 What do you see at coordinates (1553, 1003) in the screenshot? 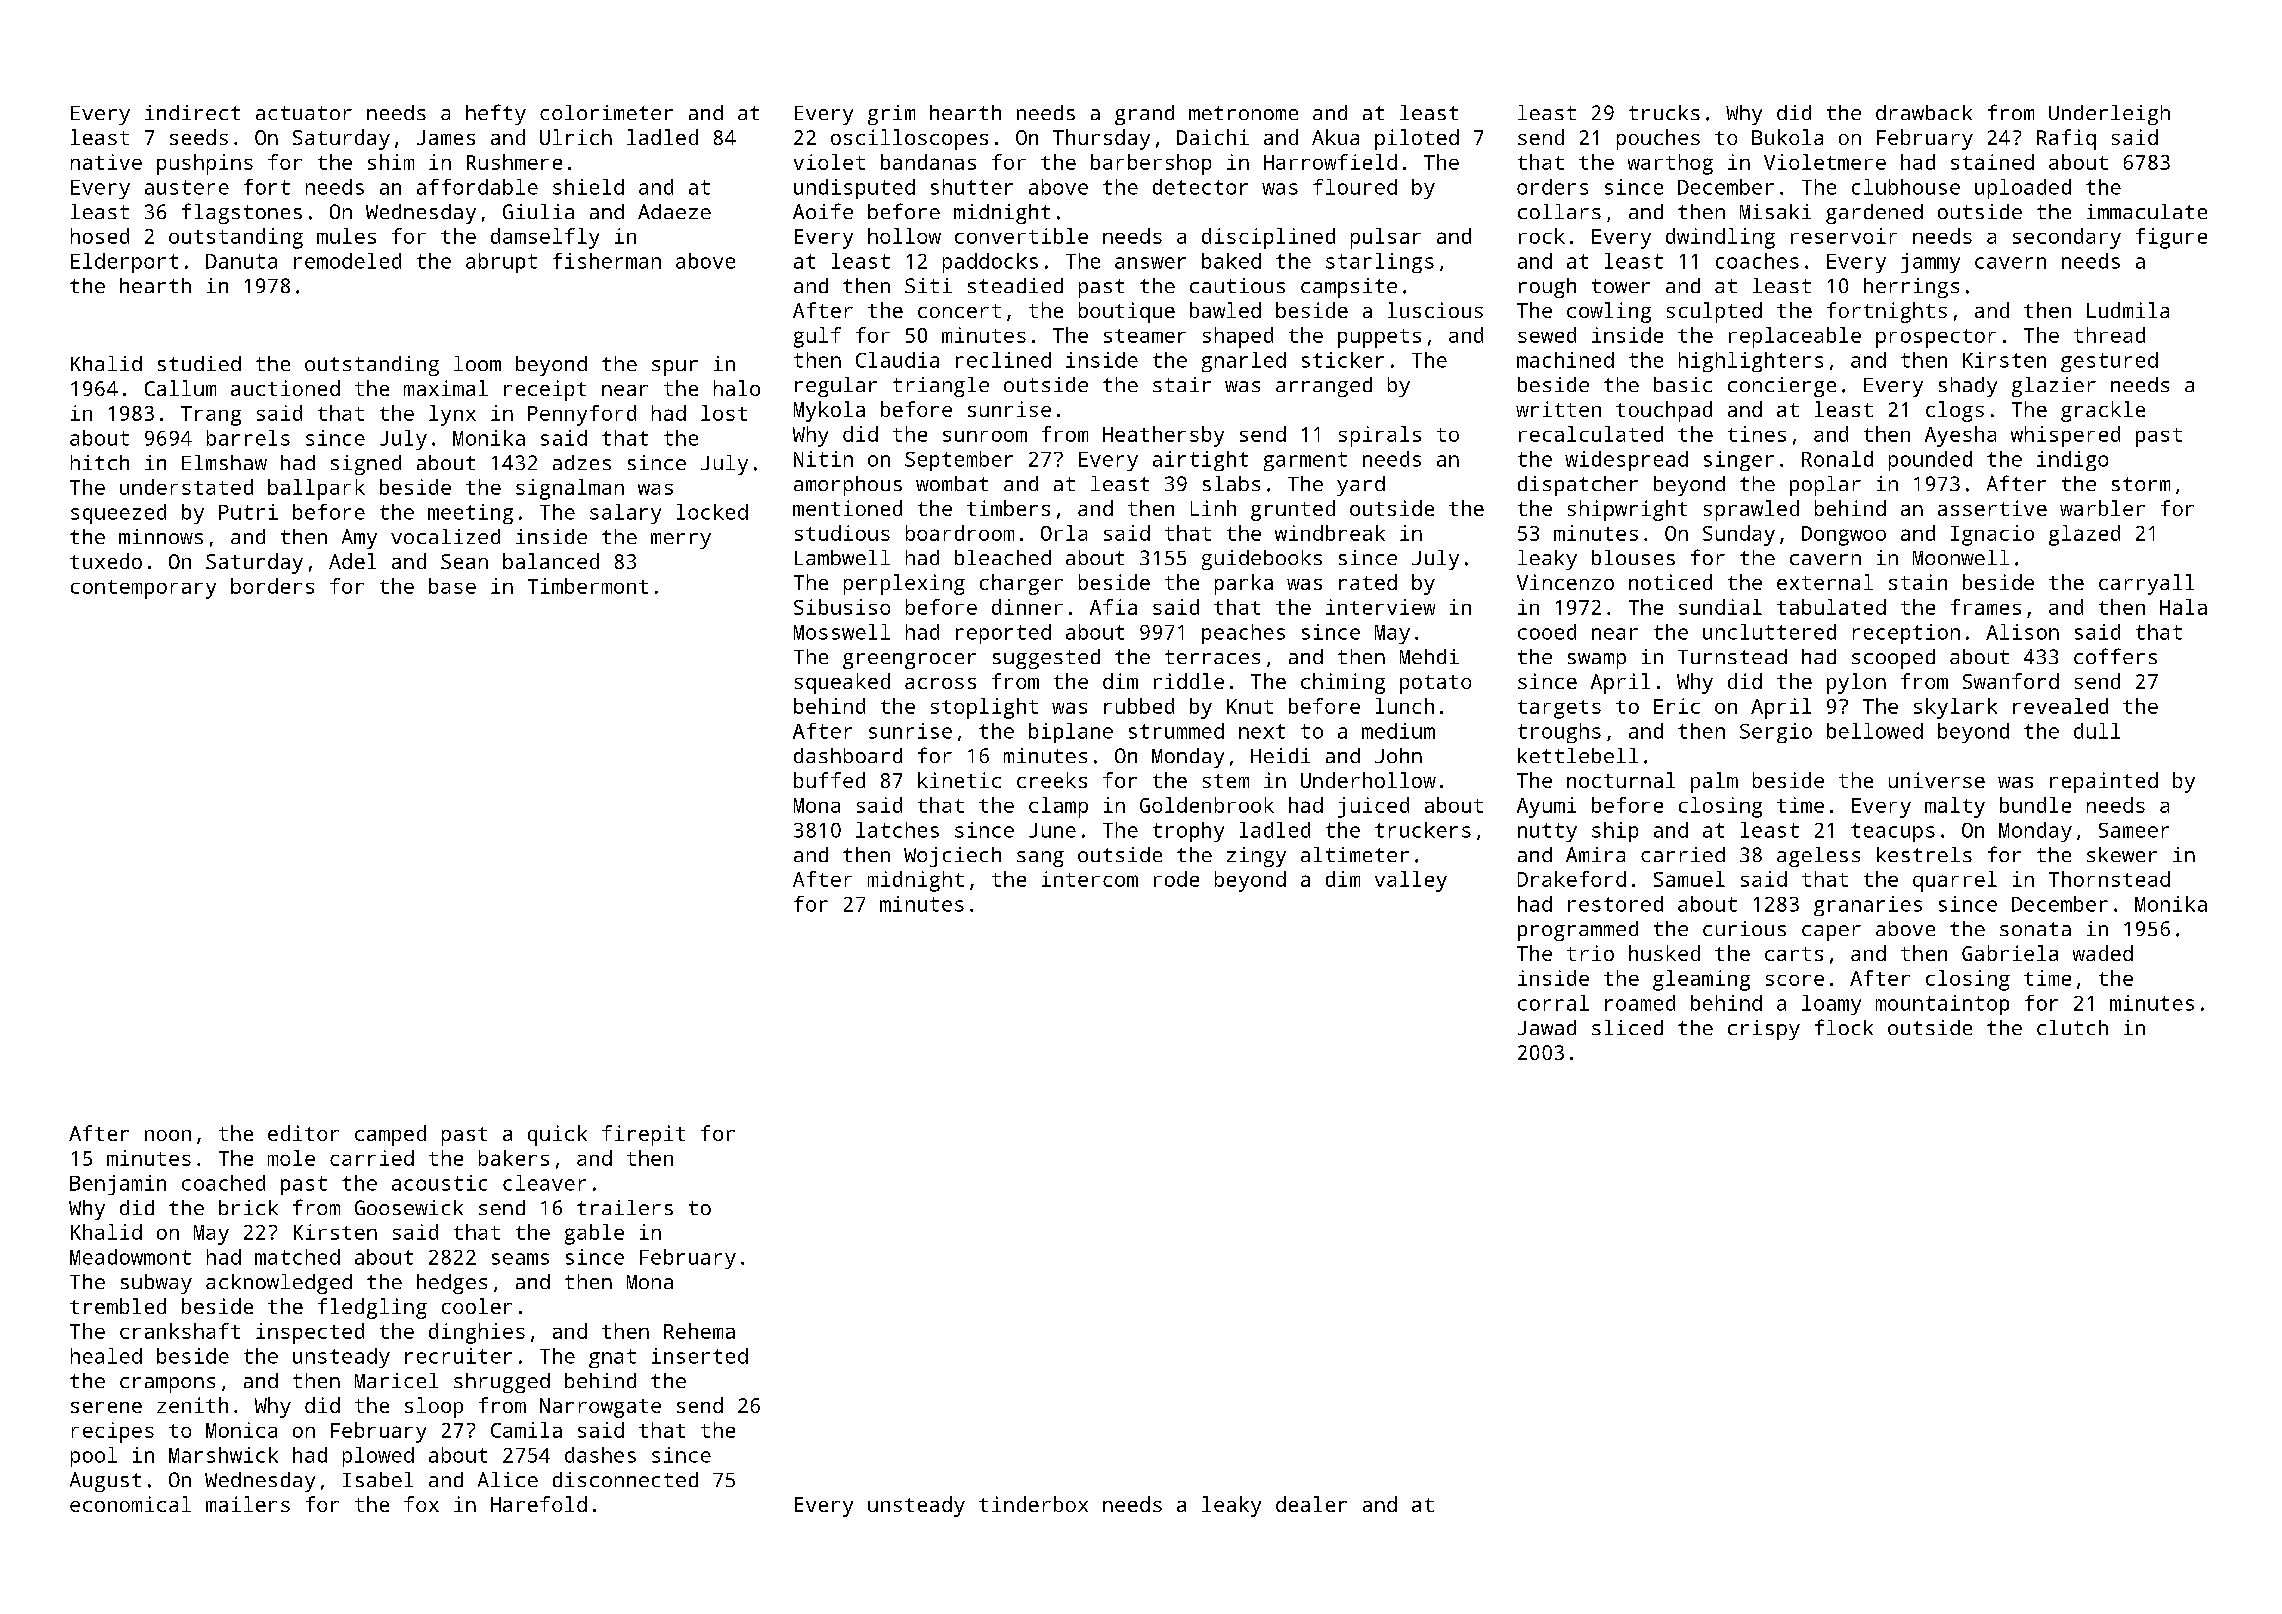
I see `corral` at bounding box center [1553, 1003].
